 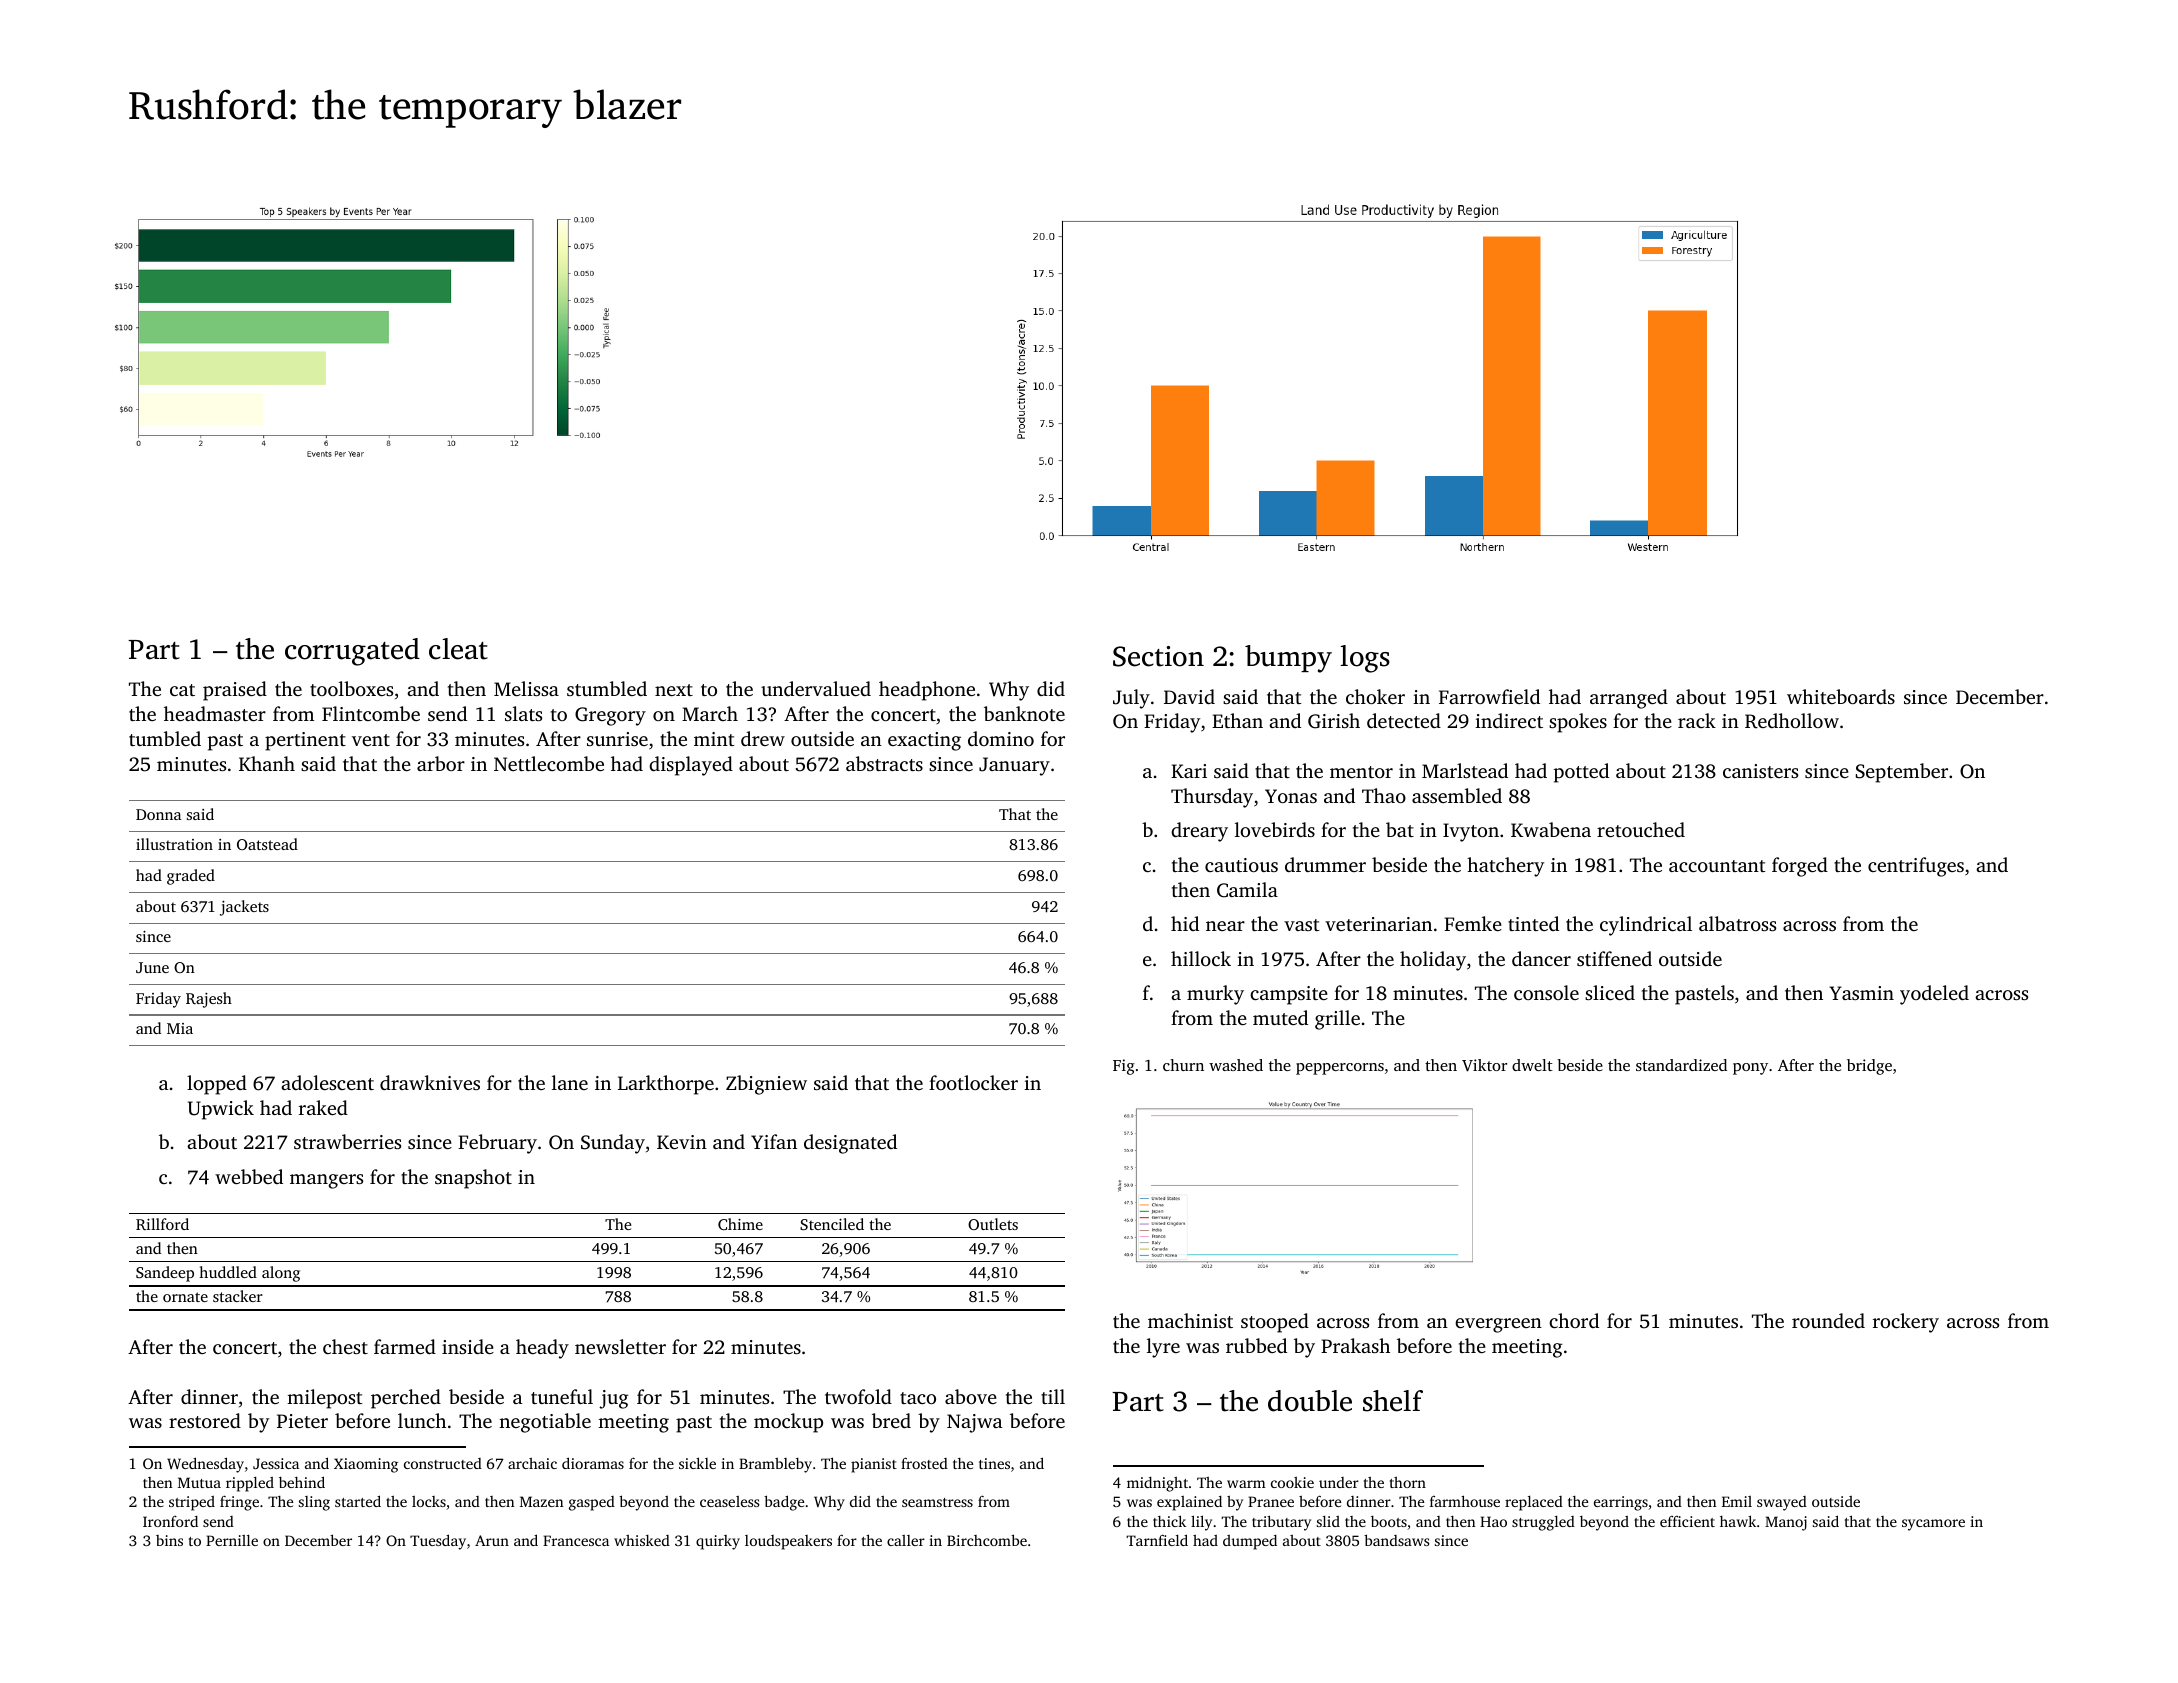 What do you see at coordinates (642, 1540) in the screenshot?
I see `whisked` at bounding box center [642, 1540].
